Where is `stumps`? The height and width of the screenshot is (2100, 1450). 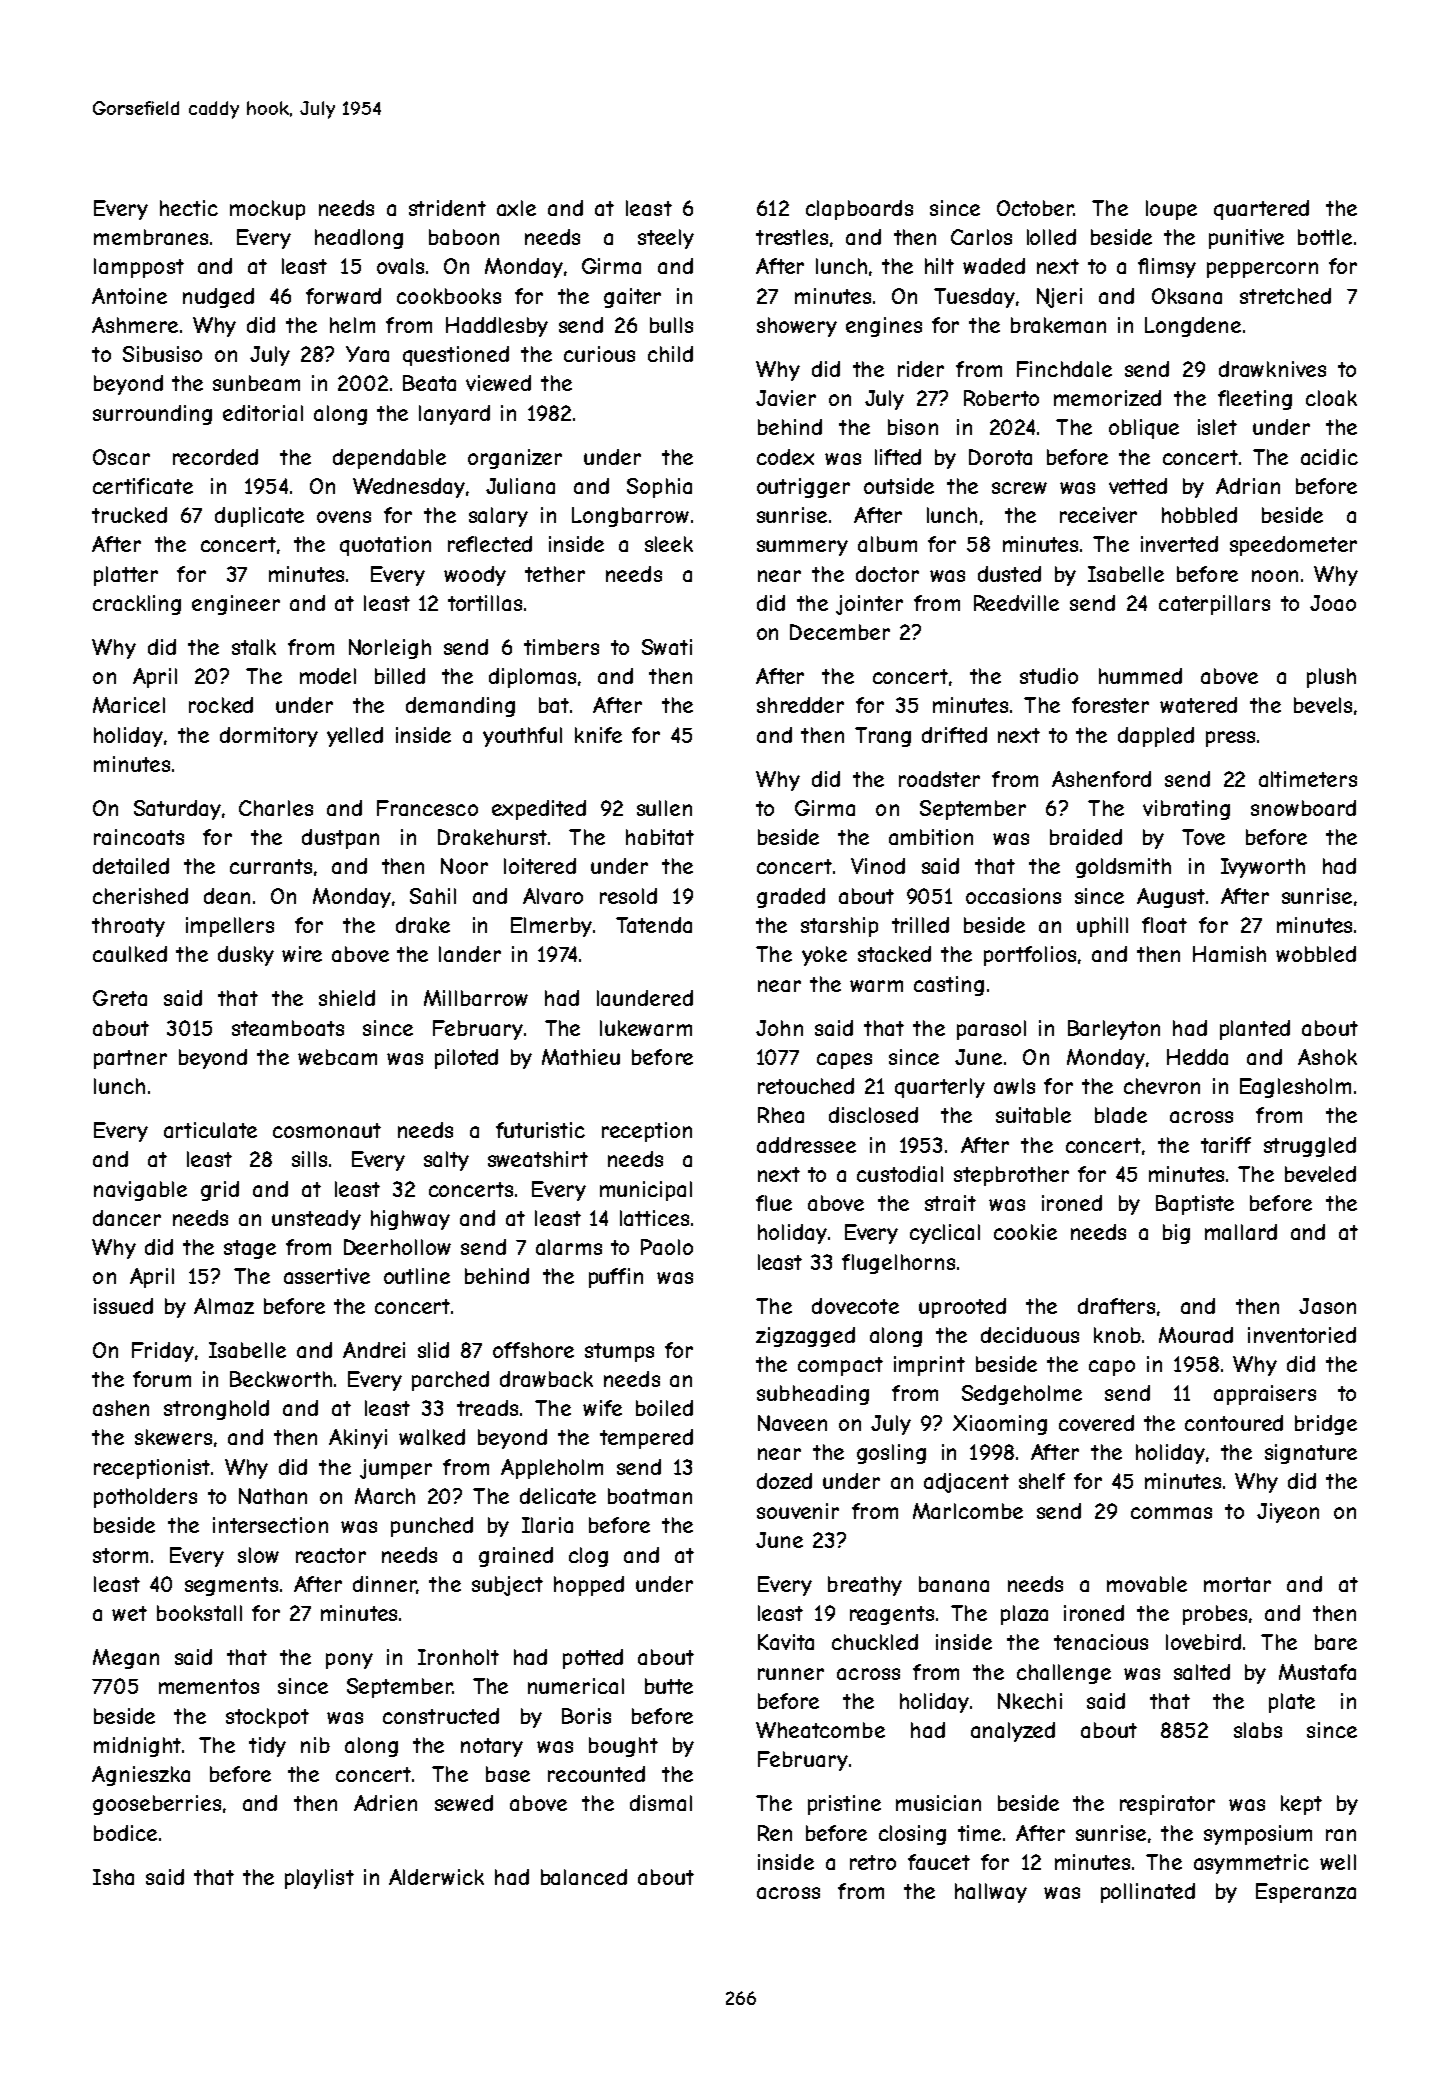 stumps is located at coordinates (619, 1352).
